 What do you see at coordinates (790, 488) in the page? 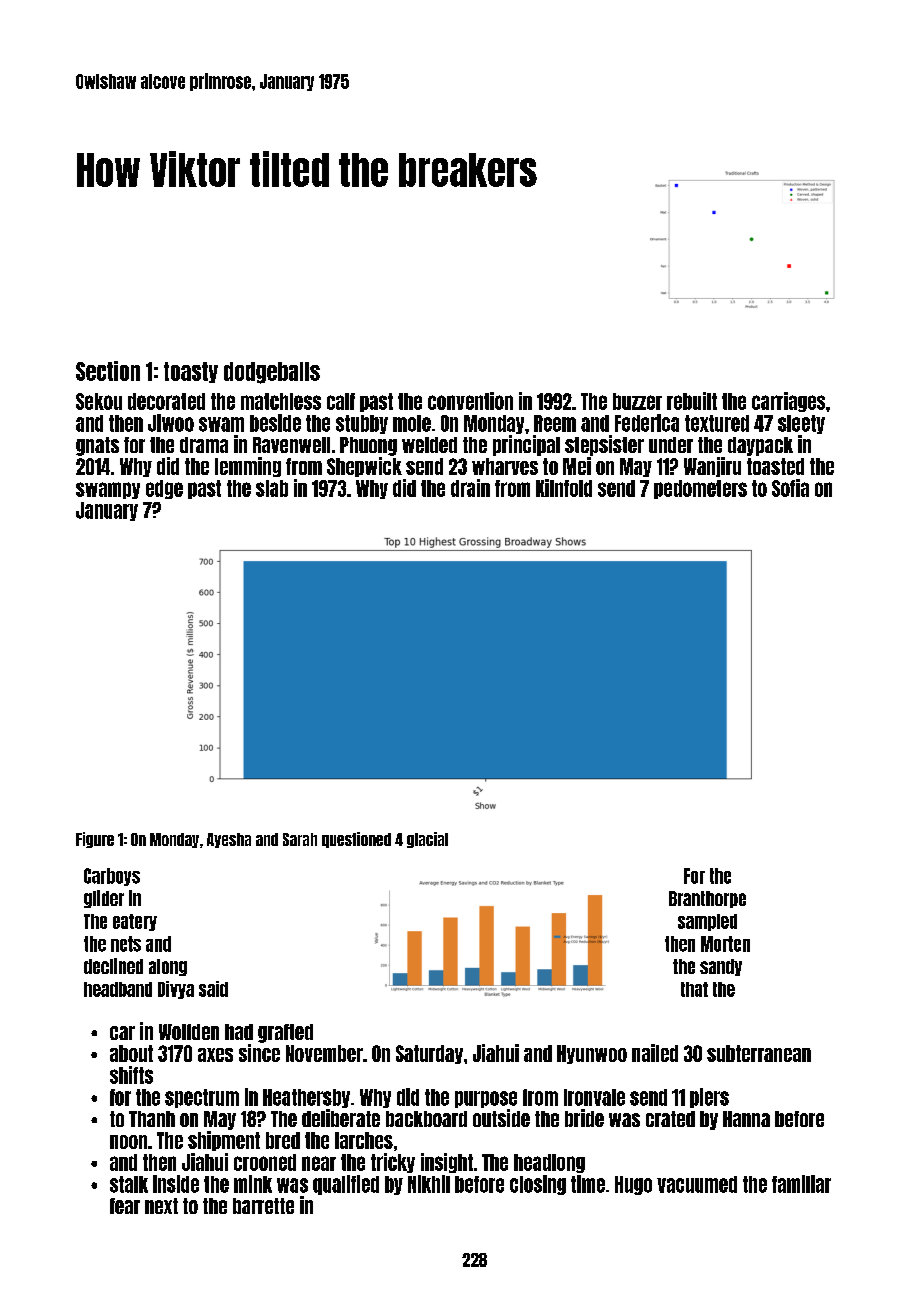
I see `Sofia` at bounding box center [790, 488].
